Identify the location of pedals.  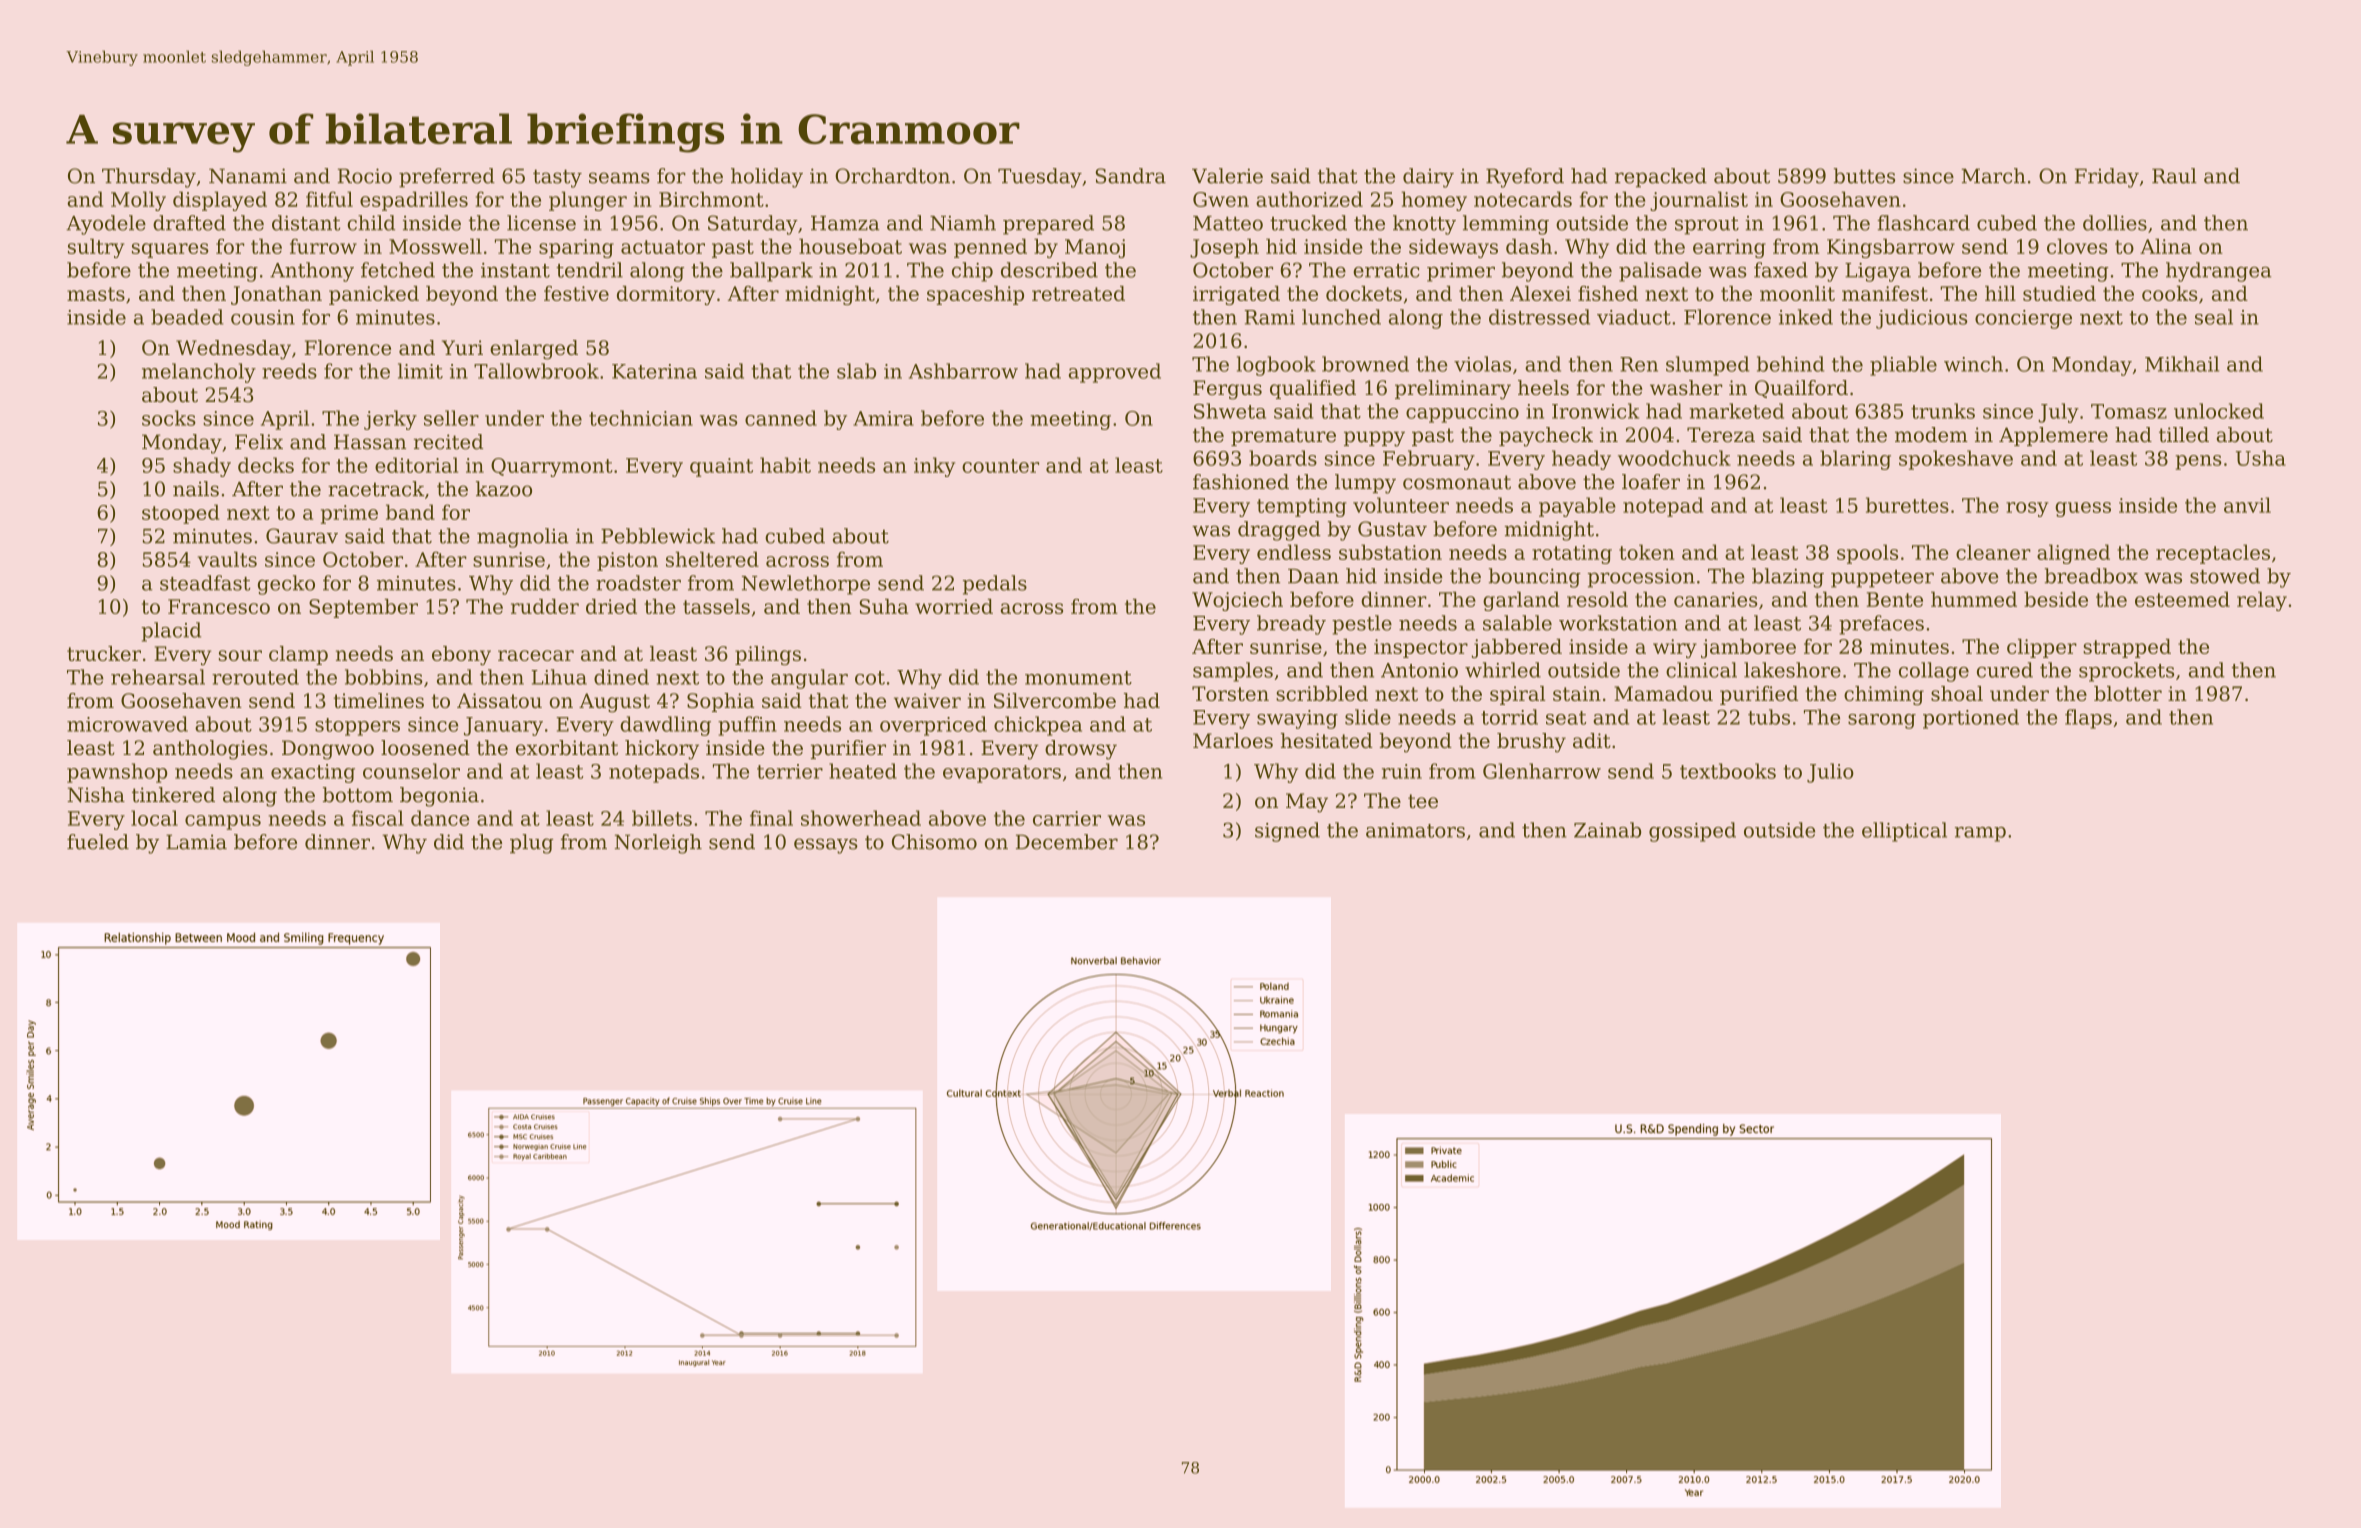
(995, 585).
